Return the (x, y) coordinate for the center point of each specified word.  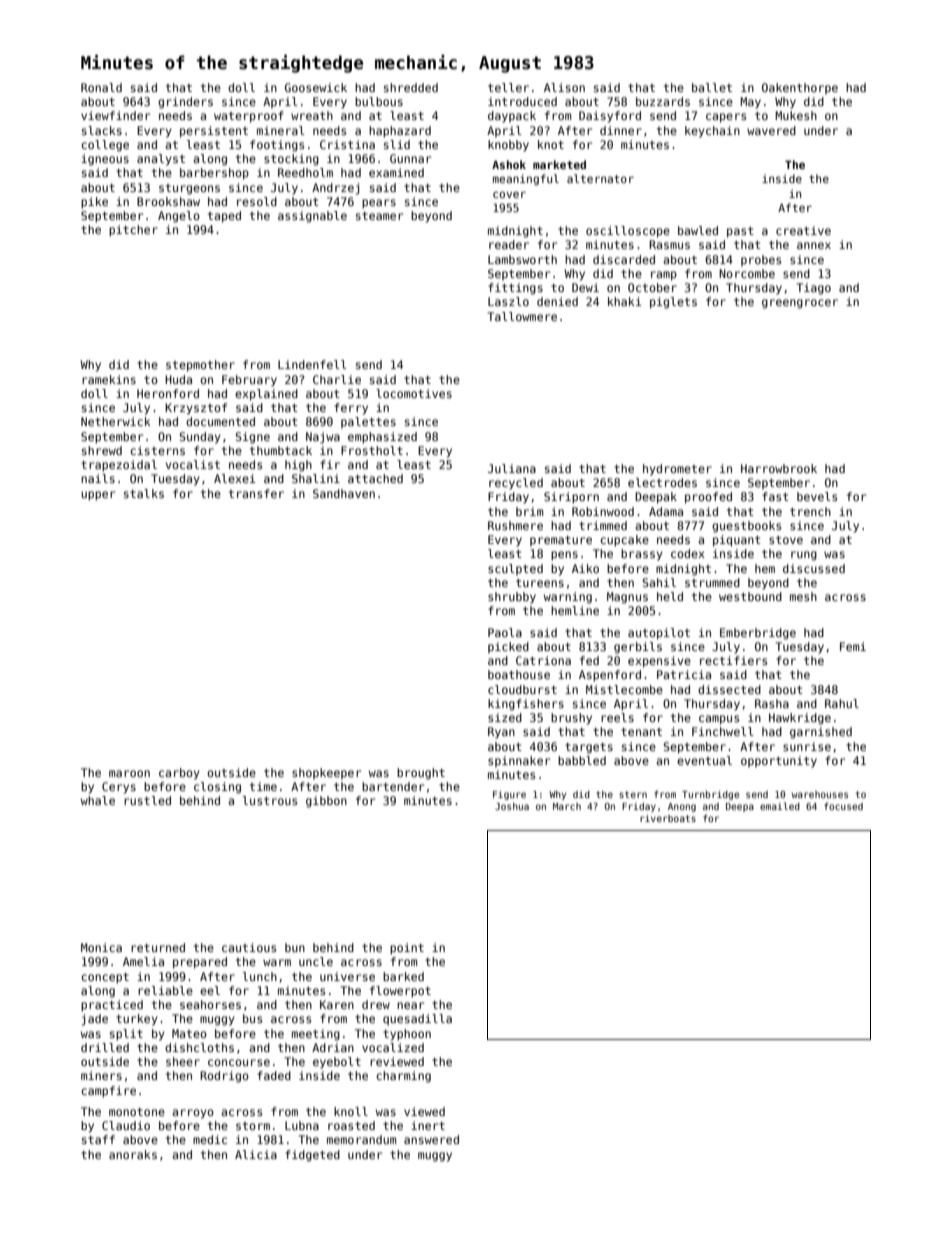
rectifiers (733, 660)
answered (431, 1139)
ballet (712, 87)
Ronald (101, 87)
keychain (712, 132)
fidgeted (312, 1156)
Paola (505, 632)
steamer (379, 216)
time (263, 786)
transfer (256, 493)
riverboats (668, 818)
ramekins (109, 379)
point (407, 949)
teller (508, 87)
